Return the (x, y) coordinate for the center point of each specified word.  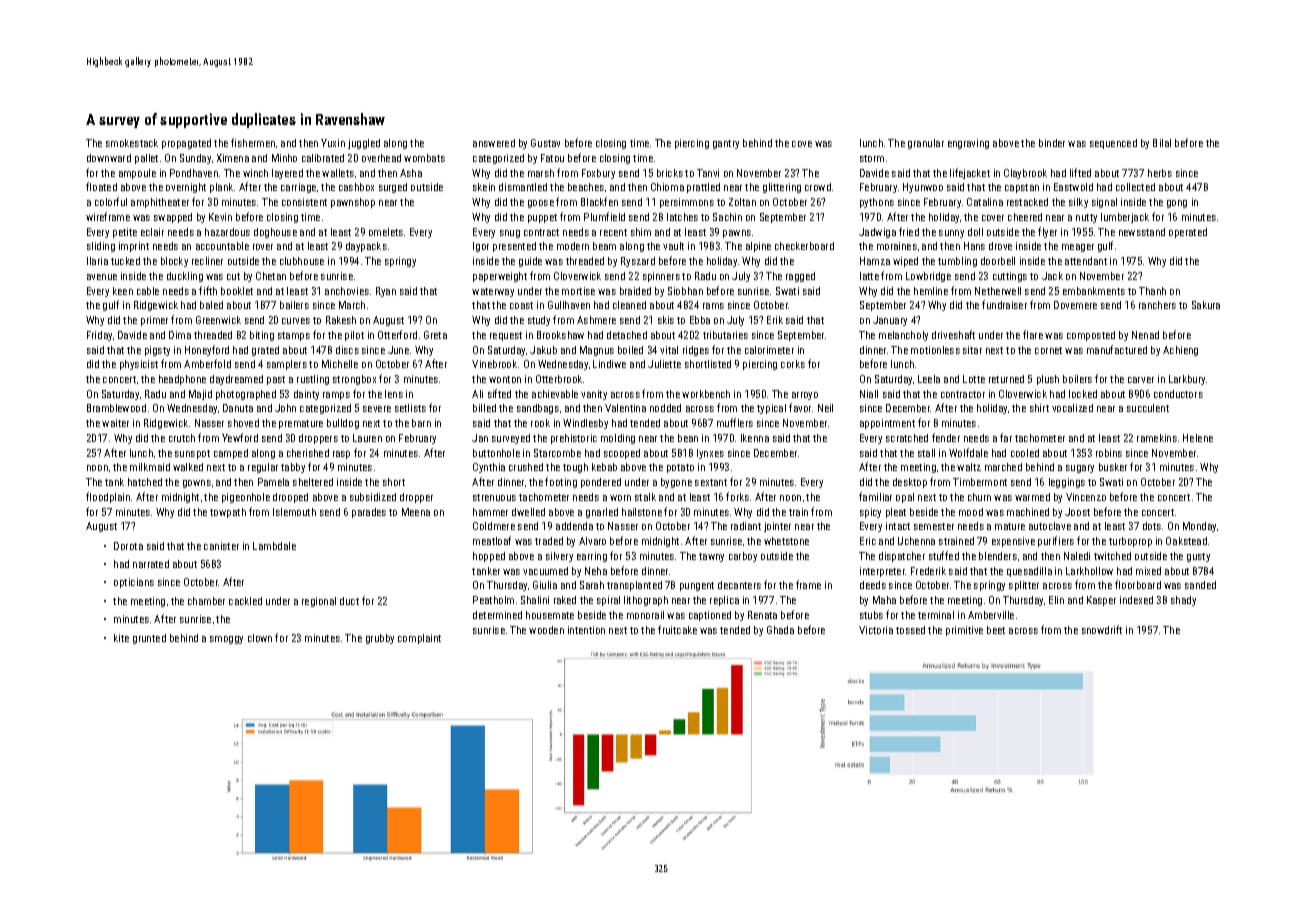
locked (1083, 394)
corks (793, 364)
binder (1052, 143)
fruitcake (677, 629)
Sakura (1206, 305)
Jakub (543, 350)
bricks (670, 173)
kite (121, 638)
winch (255, 173)
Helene (1198, 438)
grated (265, 351)
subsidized (373, 497)
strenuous (494, 497)
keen (123, 291)
